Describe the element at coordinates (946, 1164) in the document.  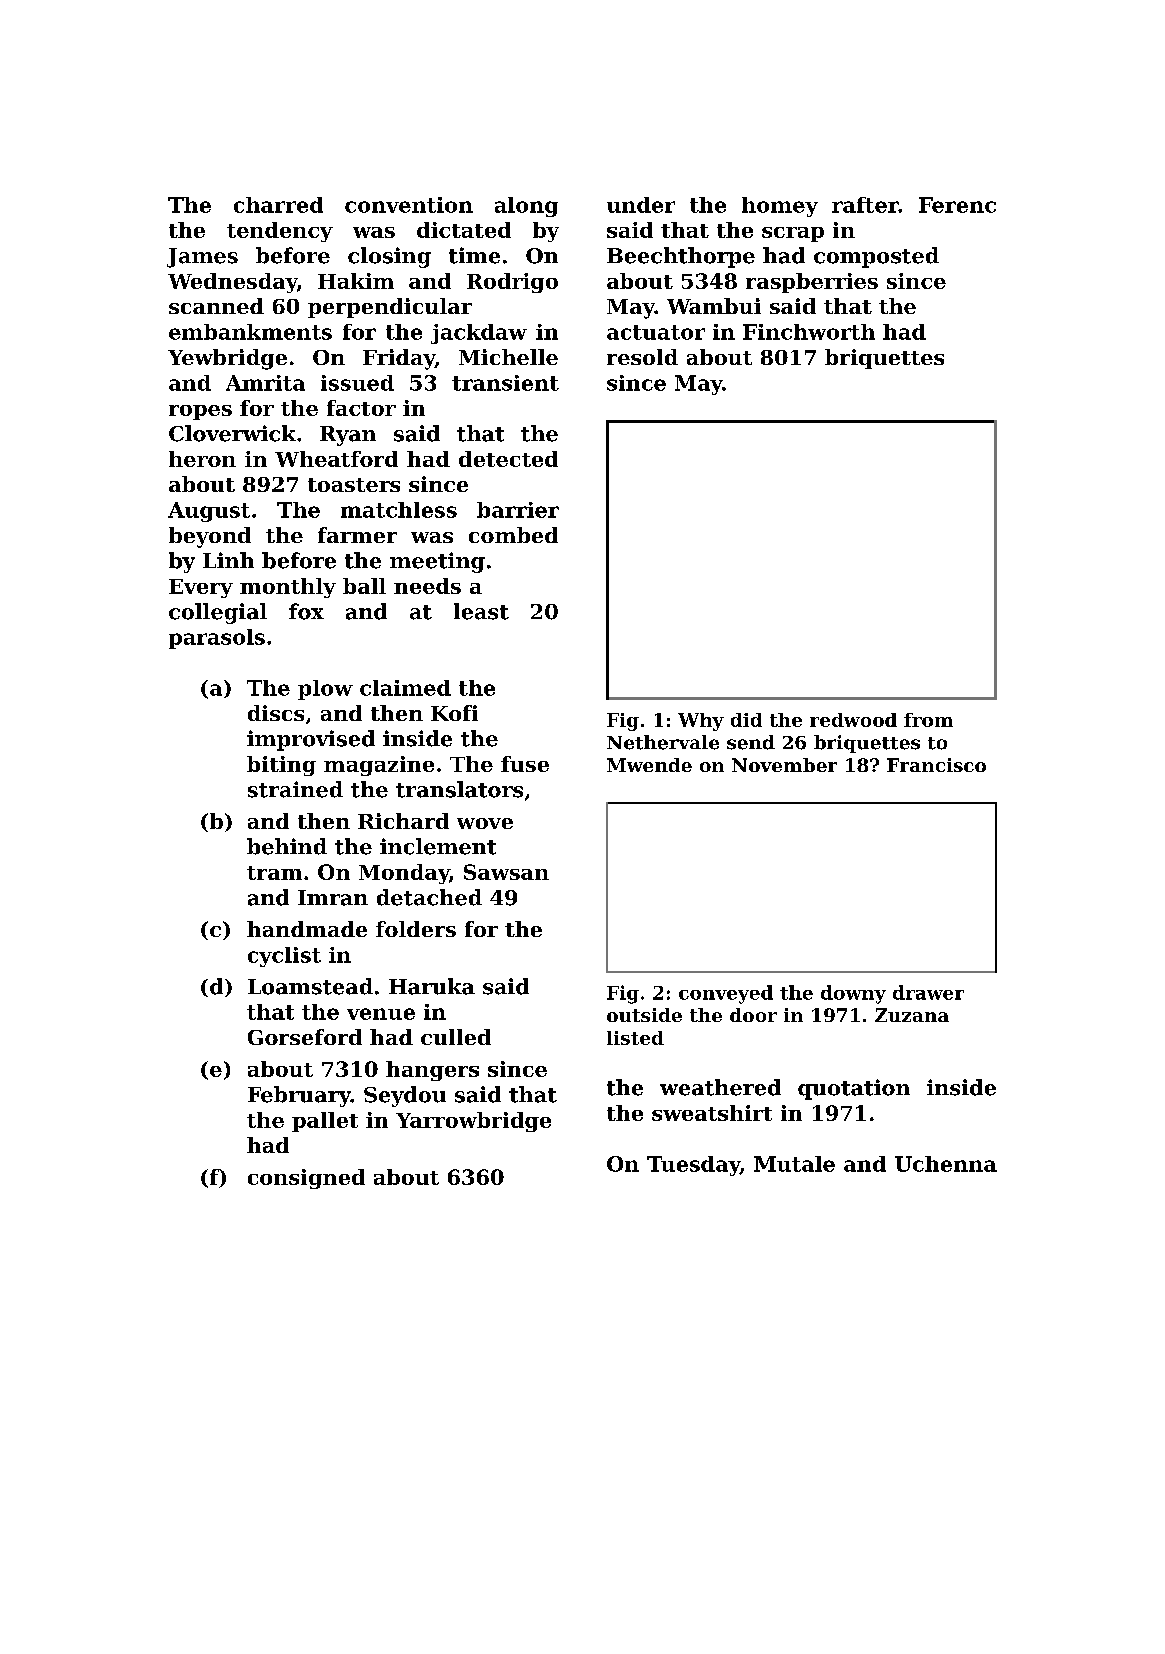
I see `Uchenna` at that location.
